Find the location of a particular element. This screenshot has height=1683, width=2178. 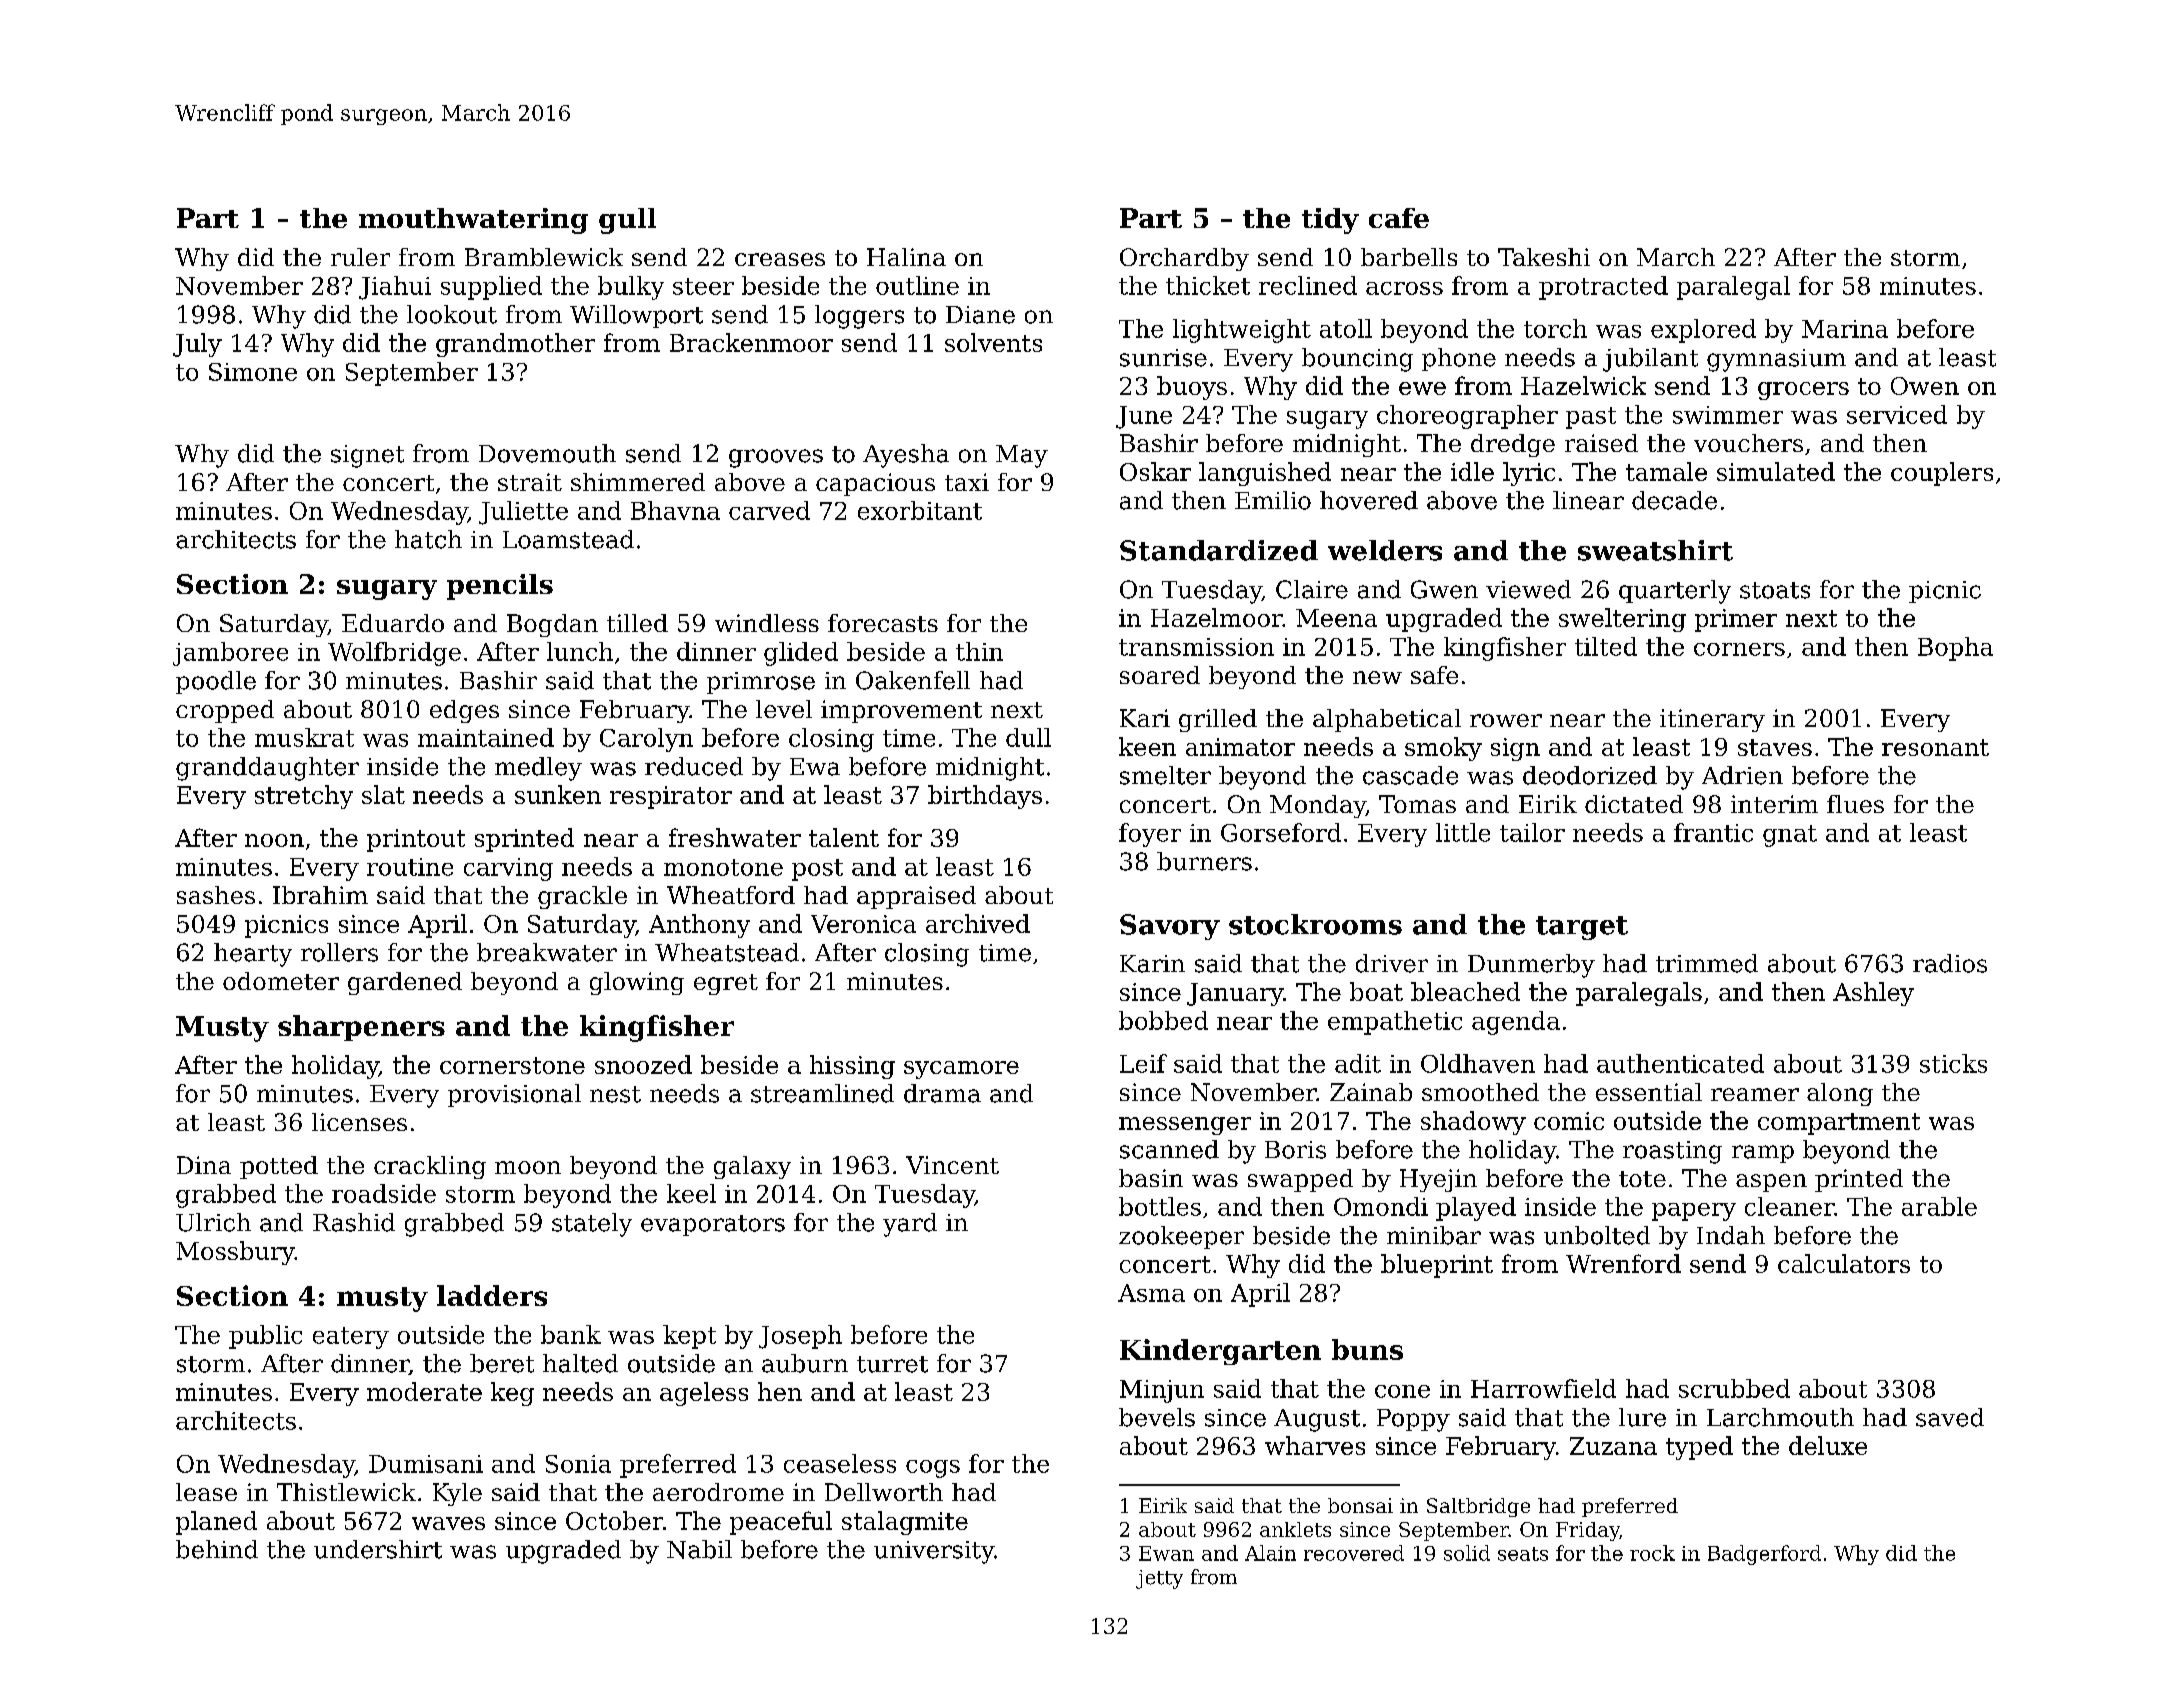

July is located at coordinates (197, 345).
